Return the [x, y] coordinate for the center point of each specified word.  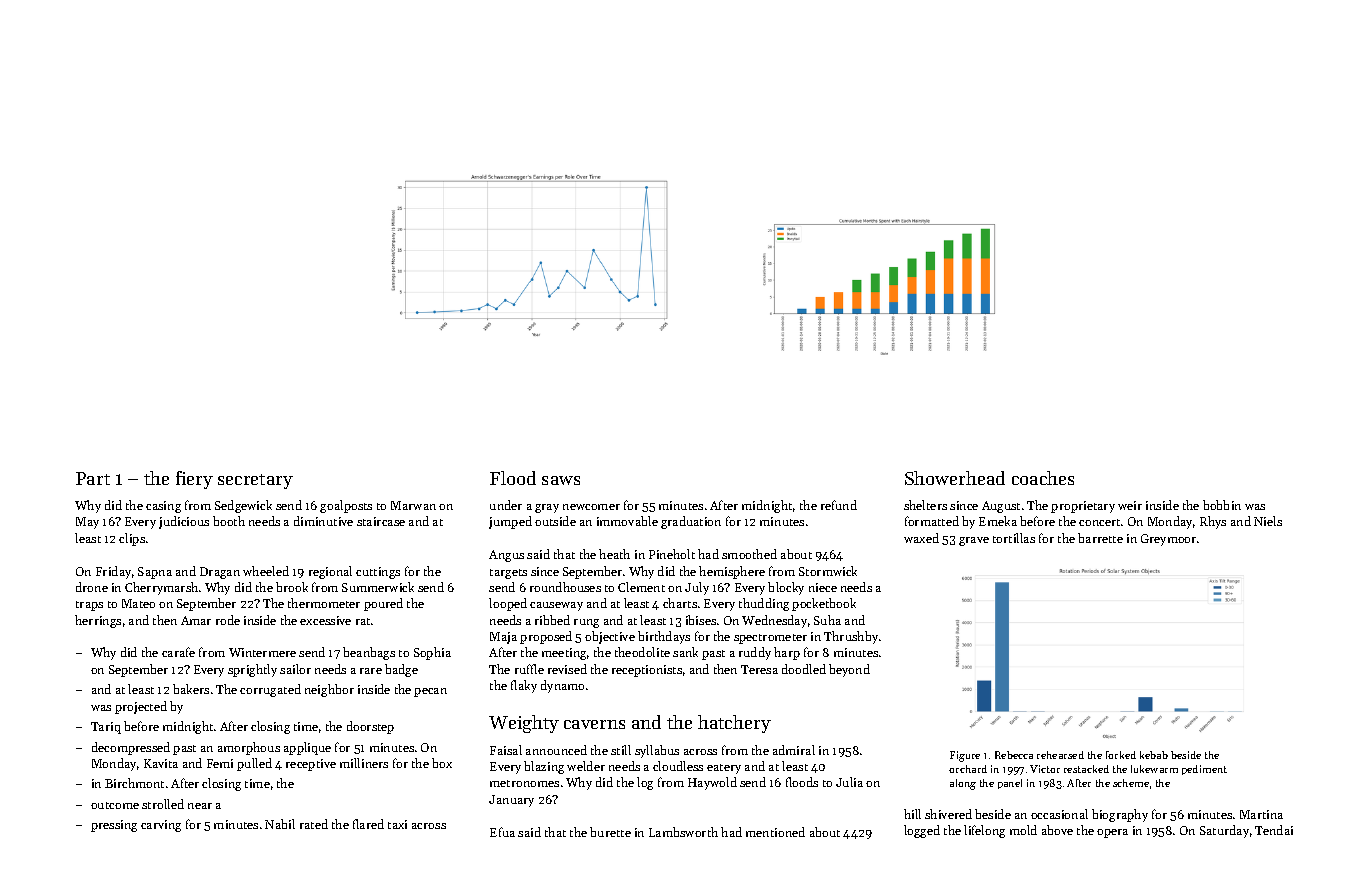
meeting [564, 654]
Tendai [1274, 830]
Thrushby [851, 637]
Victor [1045, 769]
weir [1130, 505]
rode [228, 620]
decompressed [131, 748]
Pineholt [672, 554]
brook [292, 587]
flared [368, 824]
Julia [849, 782]
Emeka [998, 521]
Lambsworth [683, 832]
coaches [1043, 478]
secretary [255, 481]
